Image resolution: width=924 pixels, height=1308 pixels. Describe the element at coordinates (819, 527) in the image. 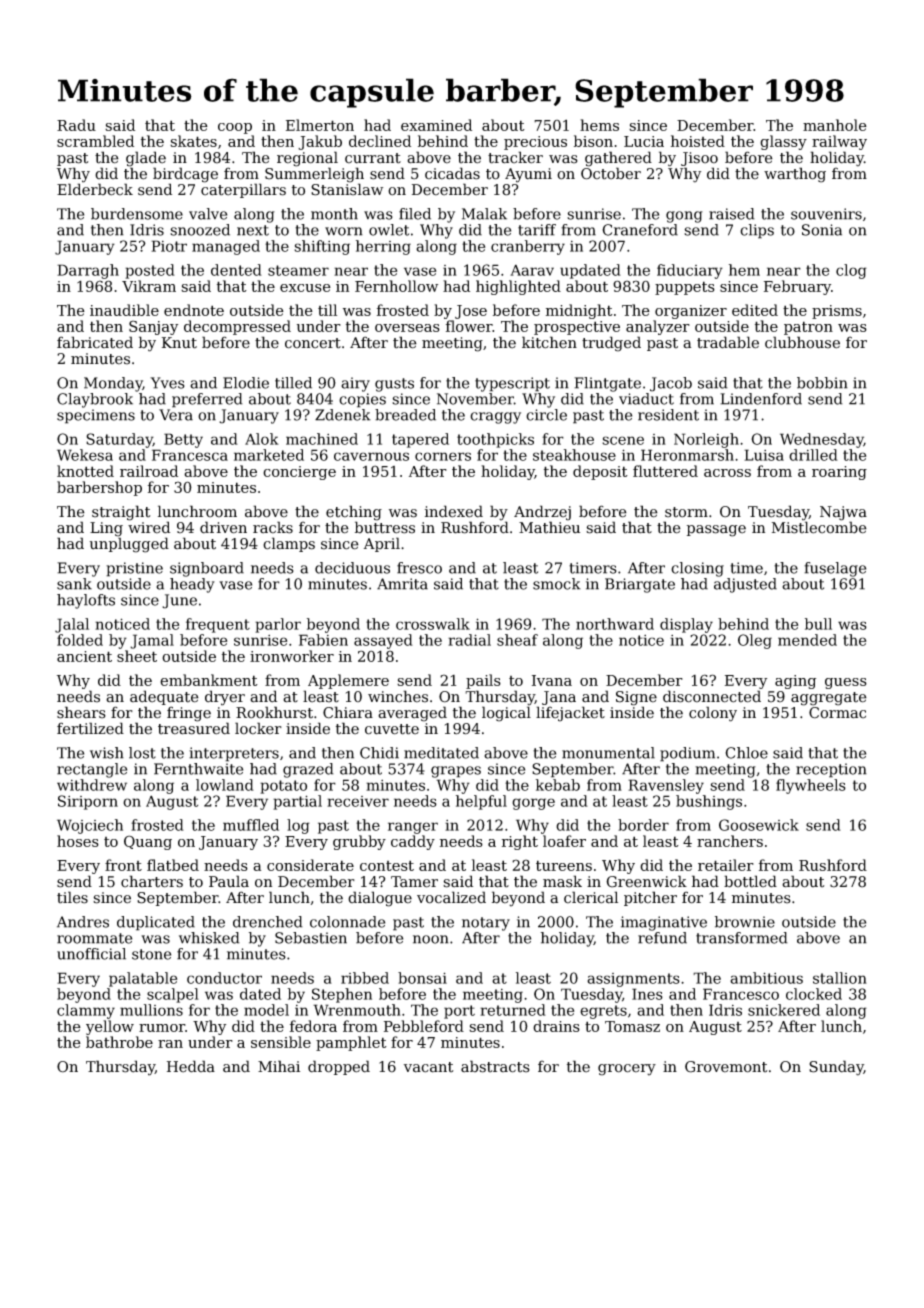

I see `Mistlecombe` at that location.
